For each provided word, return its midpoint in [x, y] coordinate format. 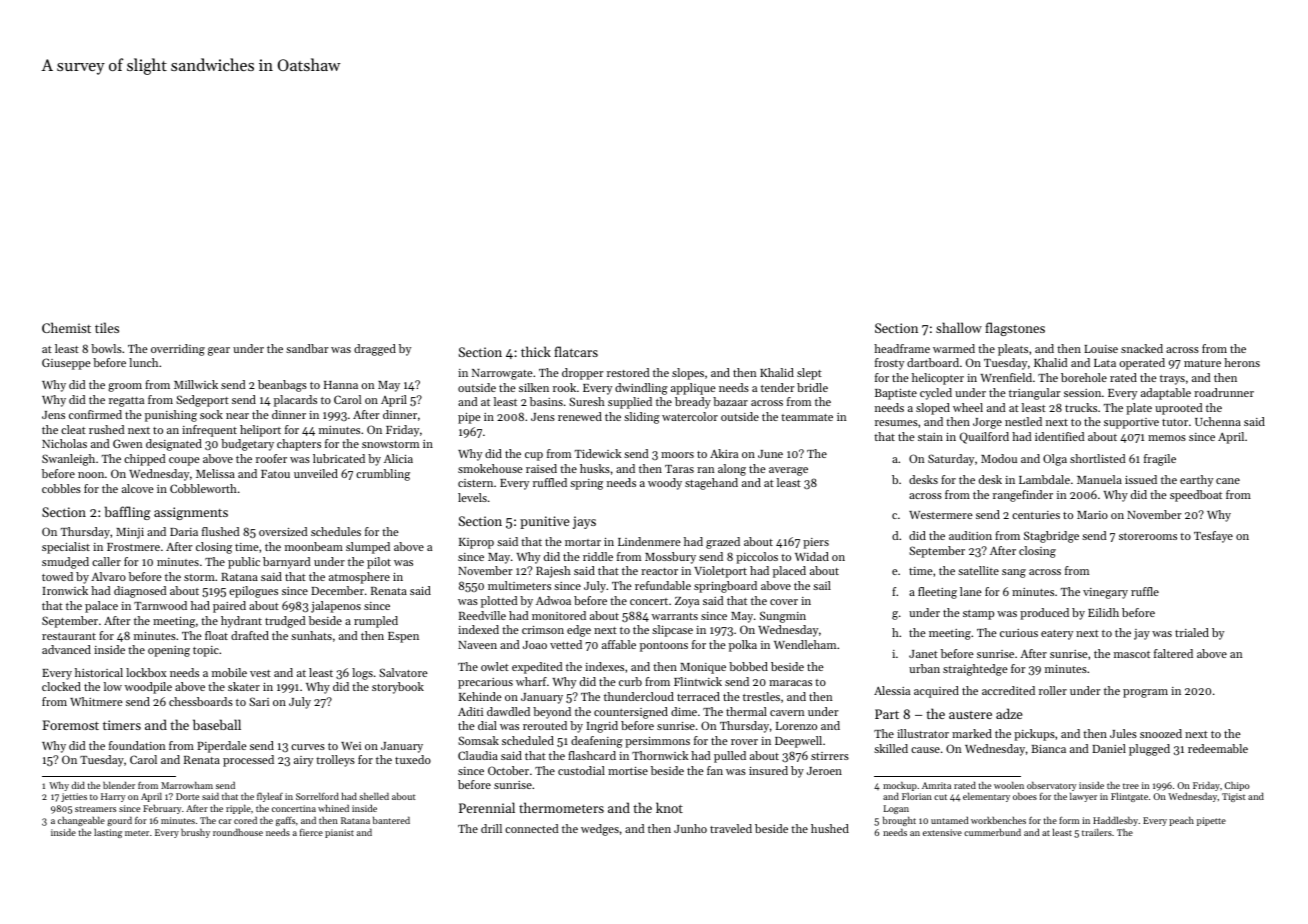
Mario [1092, 515]
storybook [398, 688]
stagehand [711, 484]
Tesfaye [1213, 537]
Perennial [487, 807]
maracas [790, 683]
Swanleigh [68, 460]
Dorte [187, 796]
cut [940, 797]
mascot [1132, 654]
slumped [368, 548]
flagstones [1015, 329]
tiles [107, 327]
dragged [375, 350]
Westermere [941, 515]
